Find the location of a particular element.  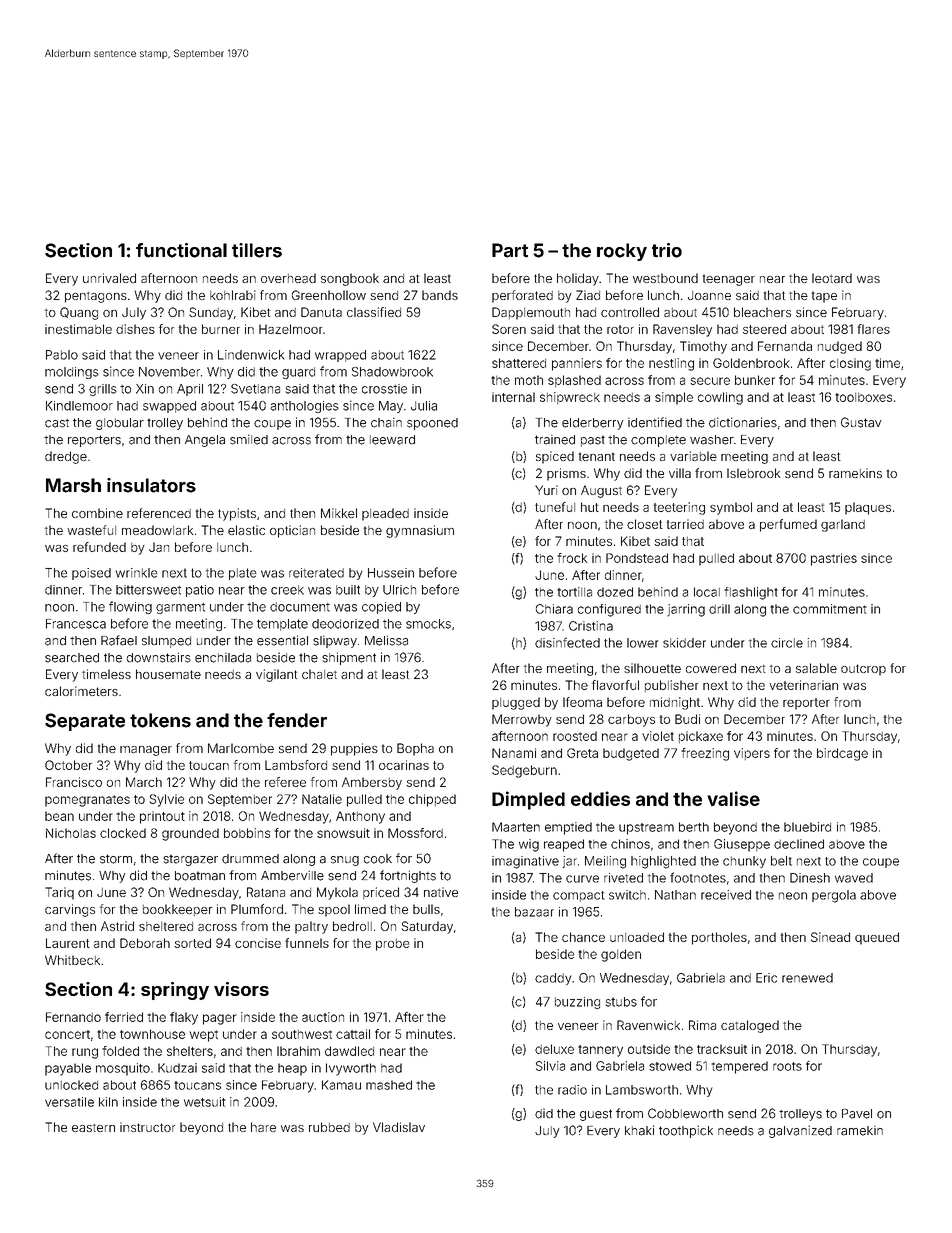

bean is located at coordinates (59, 816).
